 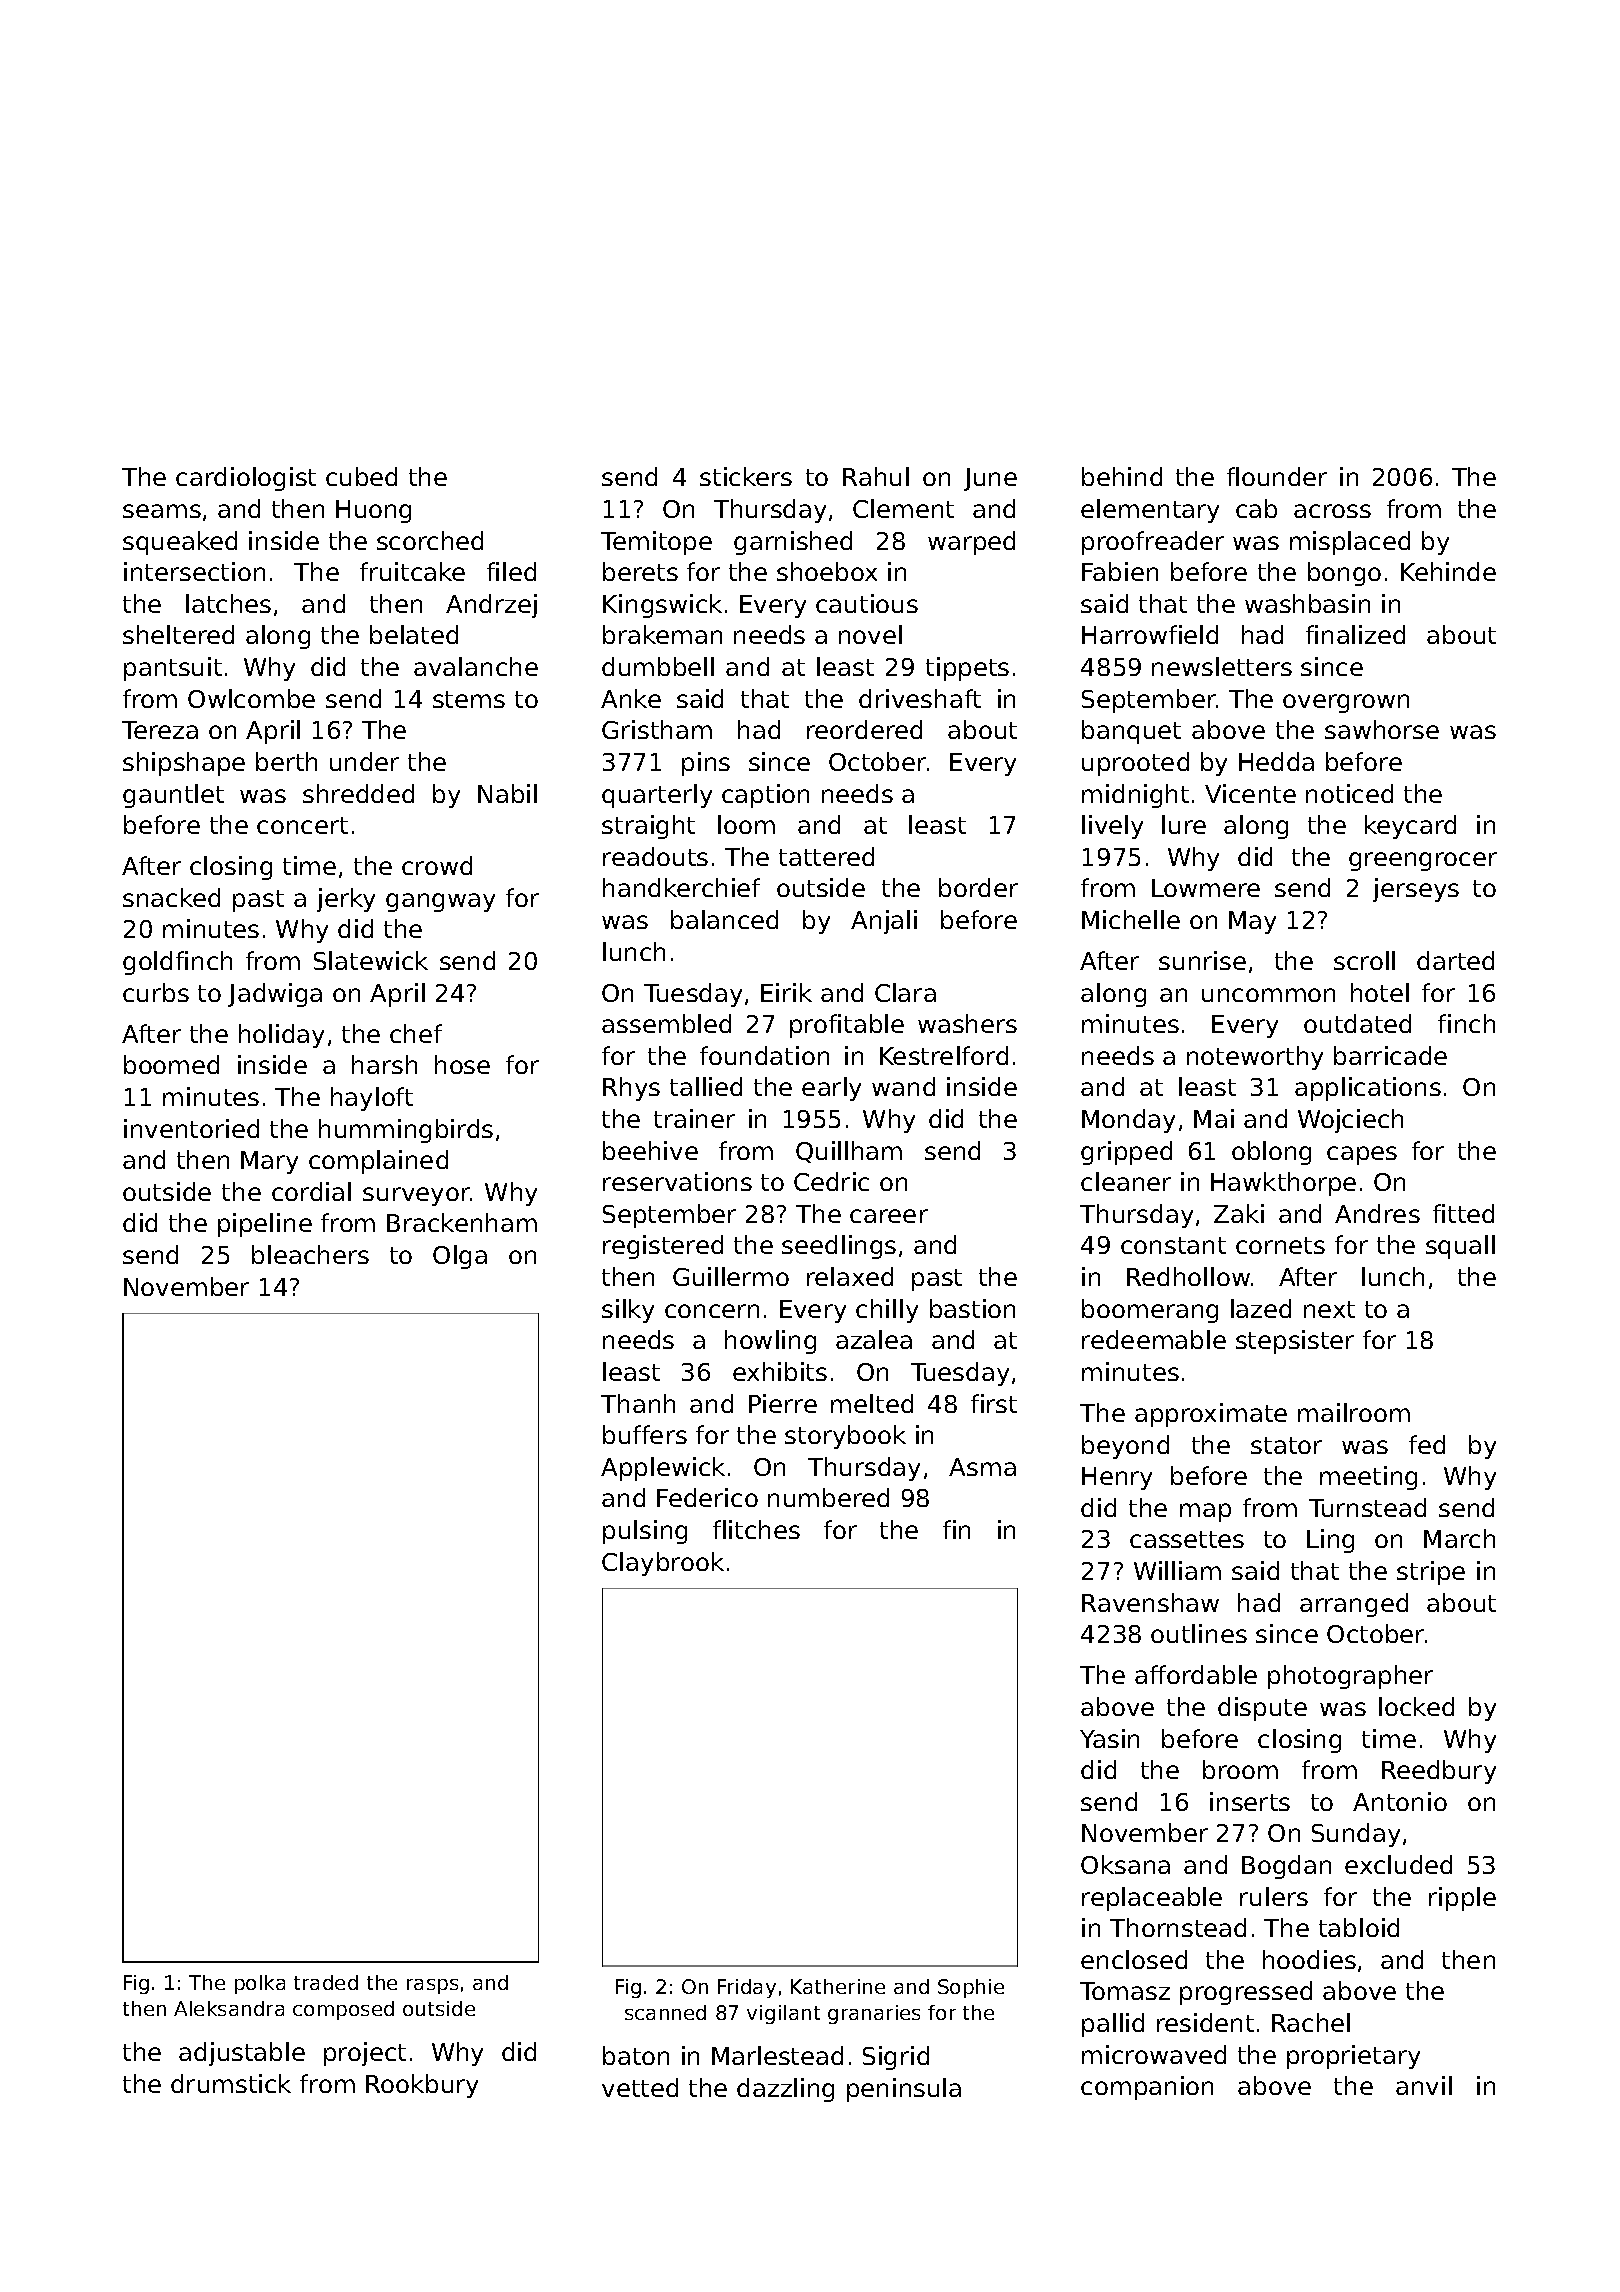 What do you see at coordinates (162, 511) in the image?
I see `seams` at bounding box center [162, 511].
